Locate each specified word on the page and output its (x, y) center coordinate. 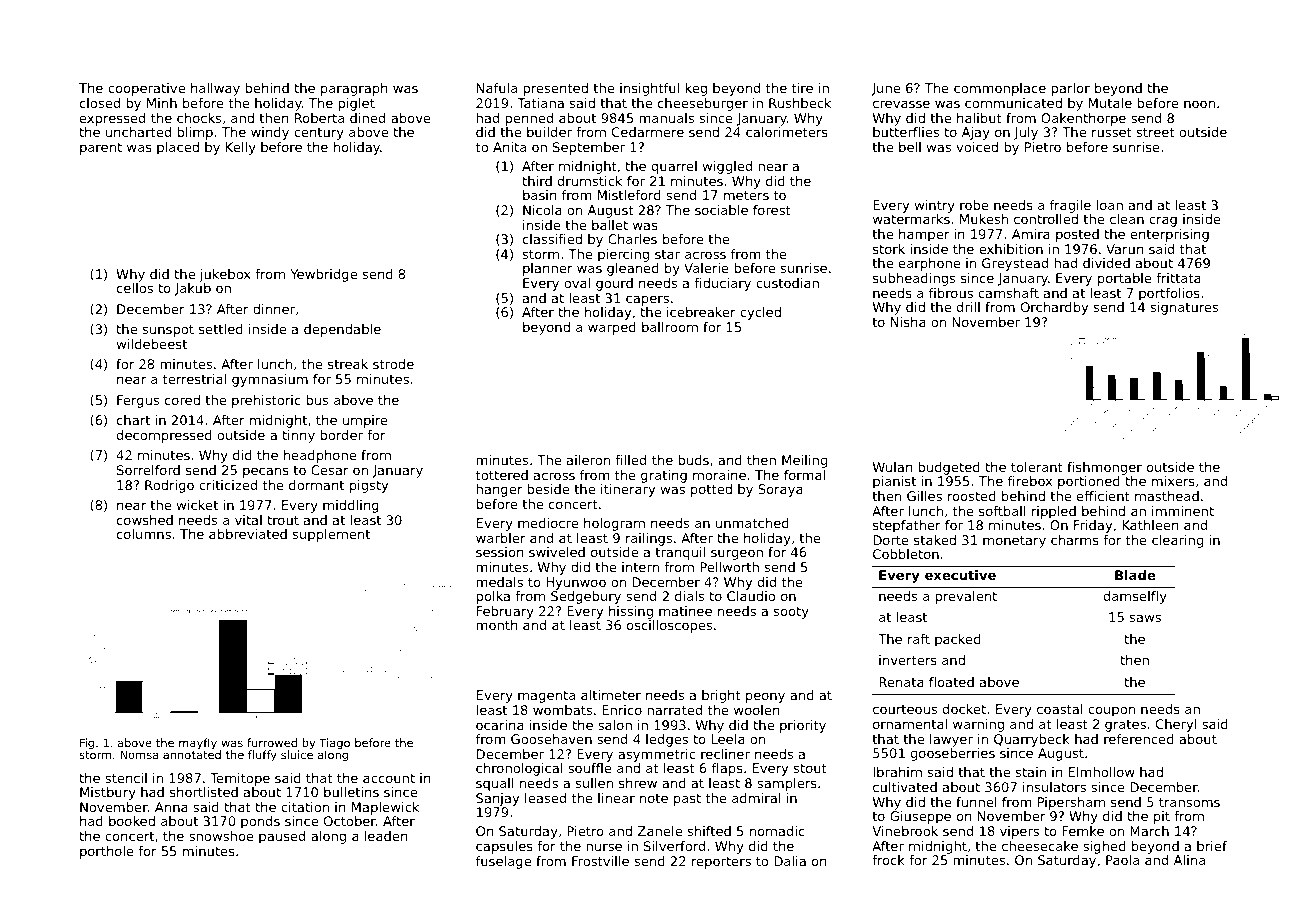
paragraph (354, 89)
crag (1163, 221)
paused (282, 837)
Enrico (622, 710)
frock (888, 860)
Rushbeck (800, 103)
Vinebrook (905, 831)
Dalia (790, 861)
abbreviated (248, 534)
